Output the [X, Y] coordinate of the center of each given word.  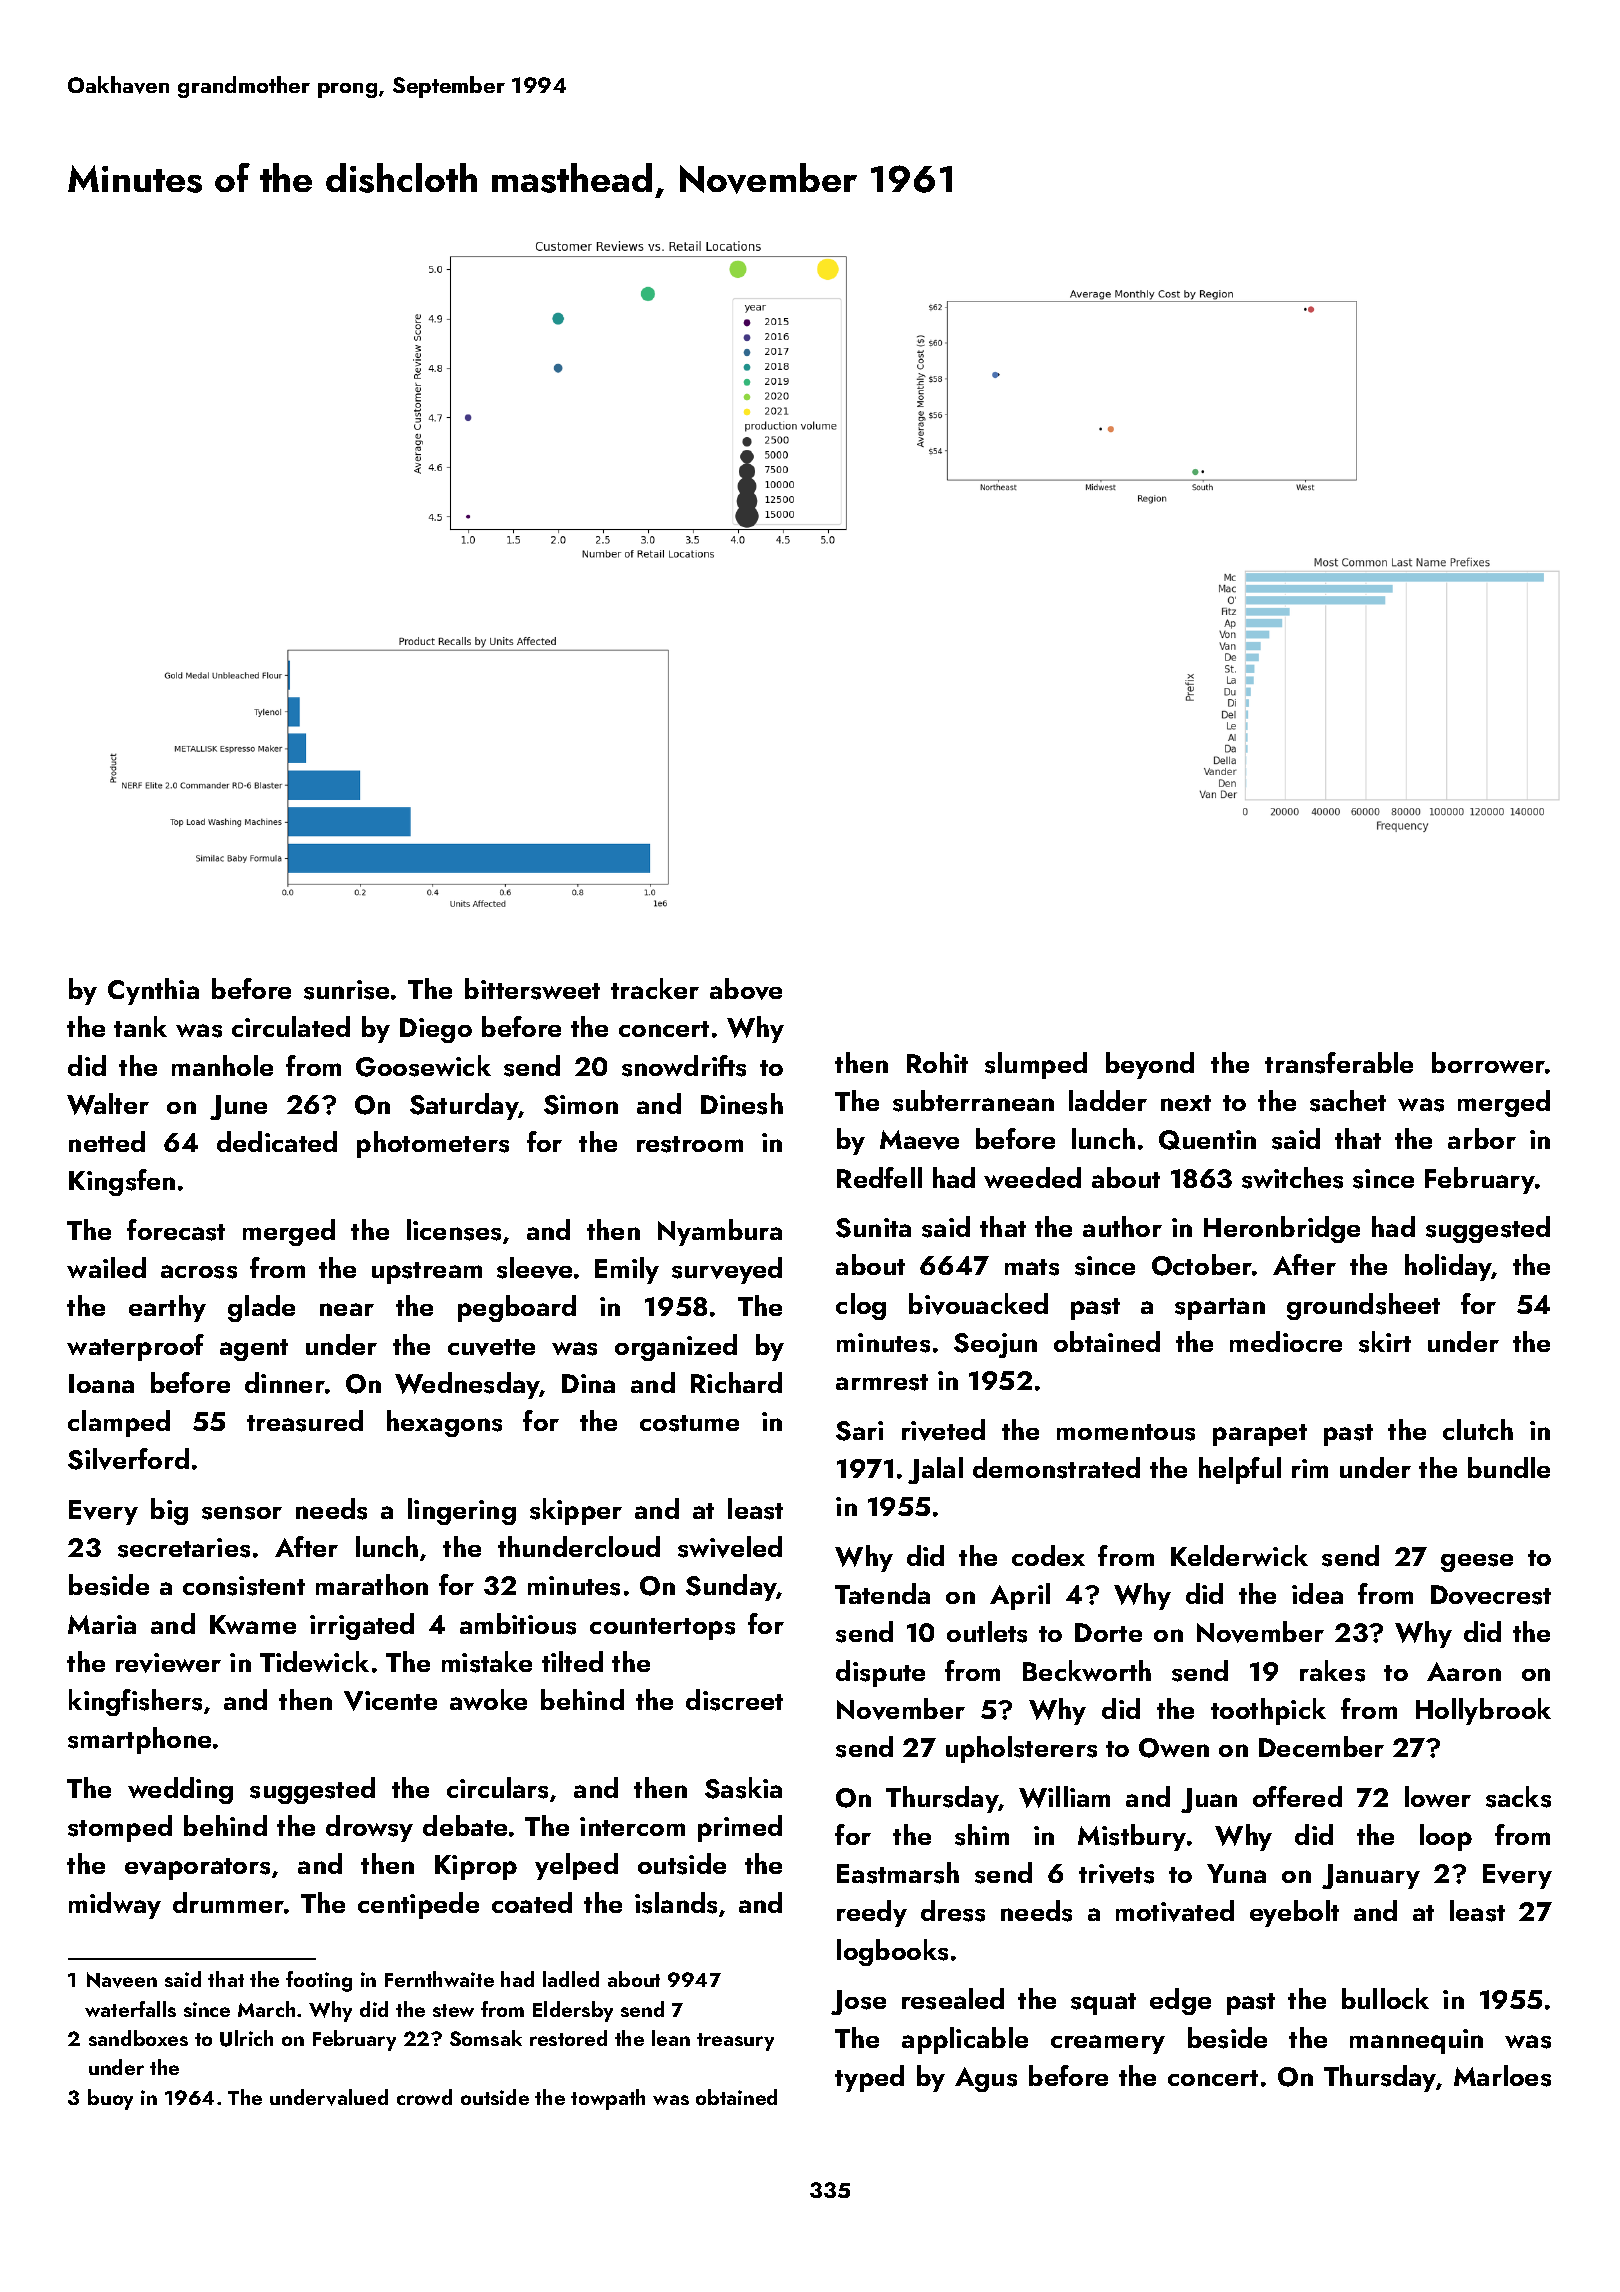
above [746, 989]
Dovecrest [1491, 1595]
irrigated [362, 1626]
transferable [1339, 1063]
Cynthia [153, 991]
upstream [427, 1273]
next [1186, 1103]
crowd [424, 2097]
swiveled [730, 1547]
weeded [1032, 1177]
